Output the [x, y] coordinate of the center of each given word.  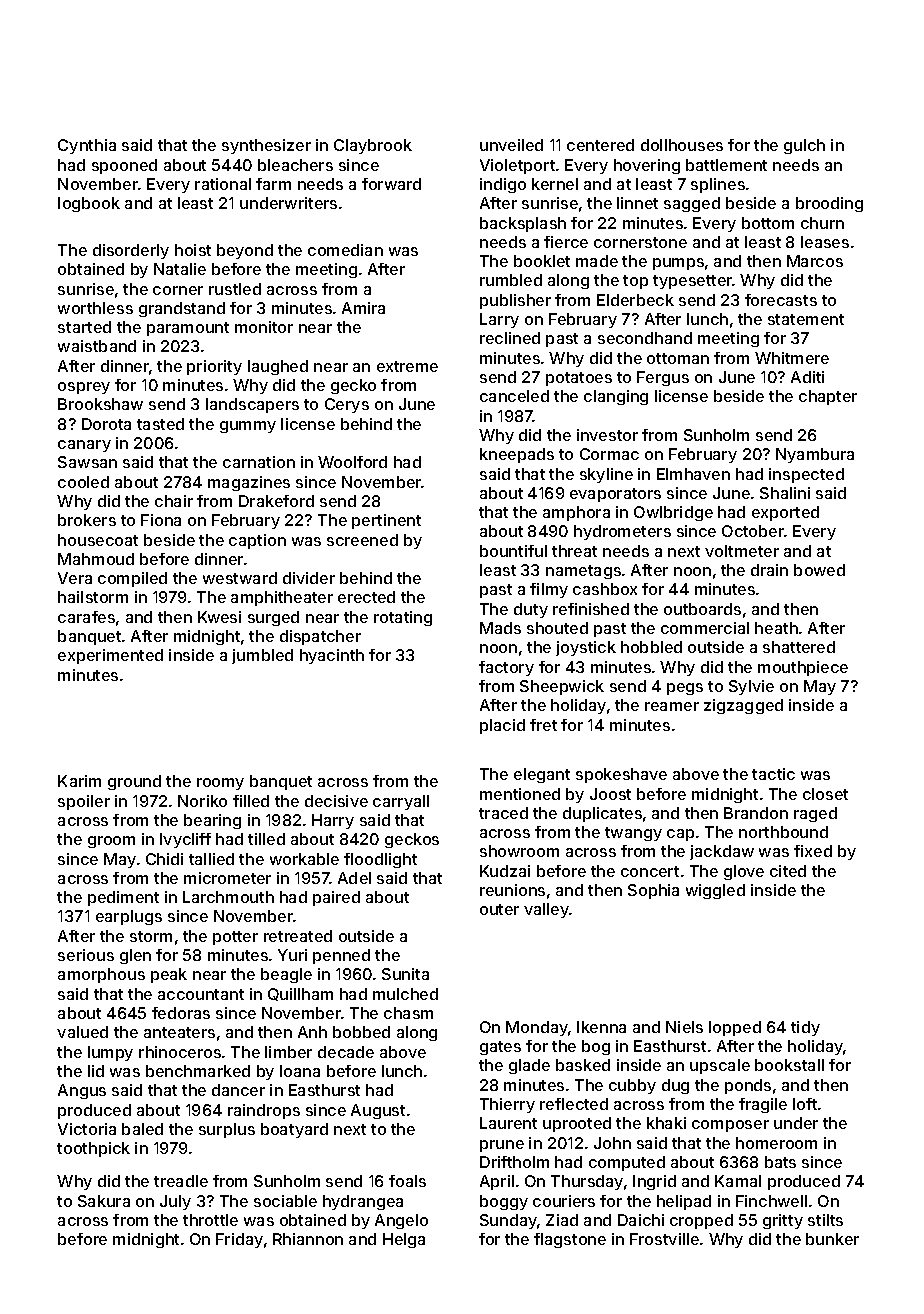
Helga [404, 1240]
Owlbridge [673, 513]
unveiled [511, 145]
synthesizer [266, 146]
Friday [239, 1240]
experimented [110, 656]
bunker [832, 1239]
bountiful [513, 551]
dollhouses [682, 145]
